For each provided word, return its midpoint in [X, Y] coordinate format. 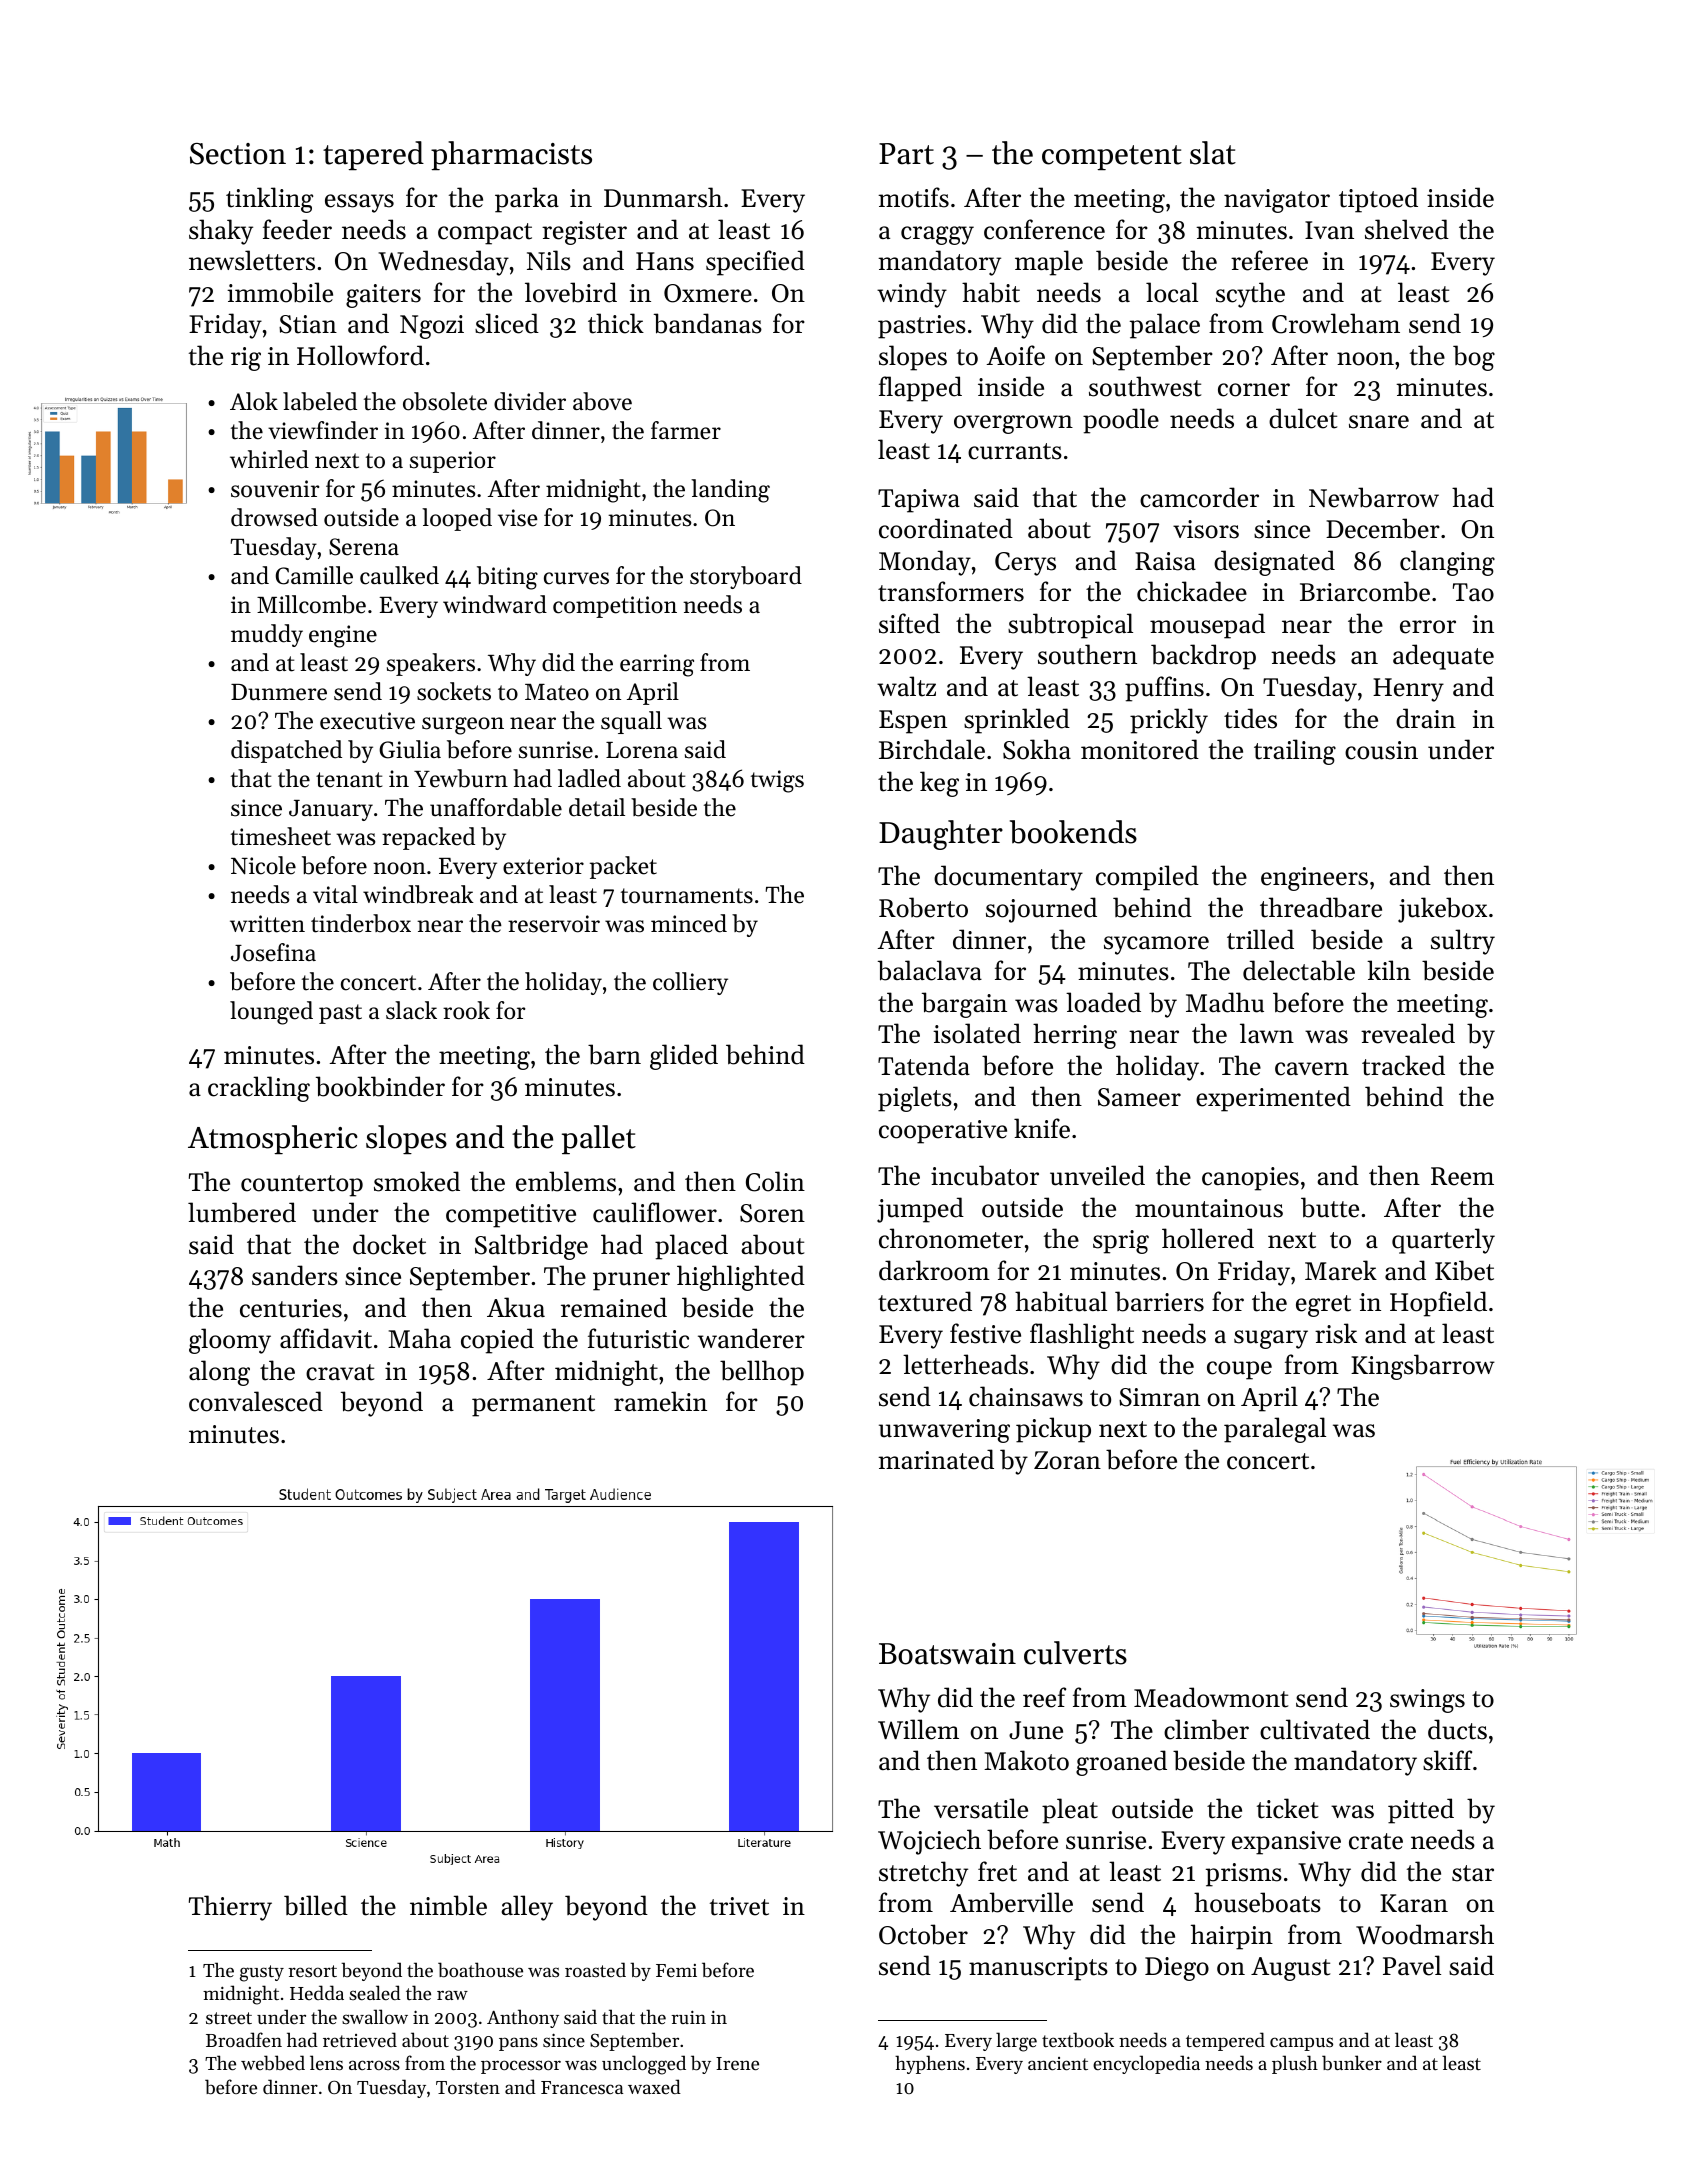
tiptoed [1378, 200]
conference [1044, 229]
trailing [1295, 752]
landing [730, 491]
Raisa [1165, 561]
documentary [1008, 878]
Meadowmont [1211, 1697]
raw [452, 1995]
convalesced [256, 1401]
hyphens [930, 2064]
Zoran [1067, 1460]
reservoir [554, 924]
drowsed [274, 517]
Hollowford [360, 355]
